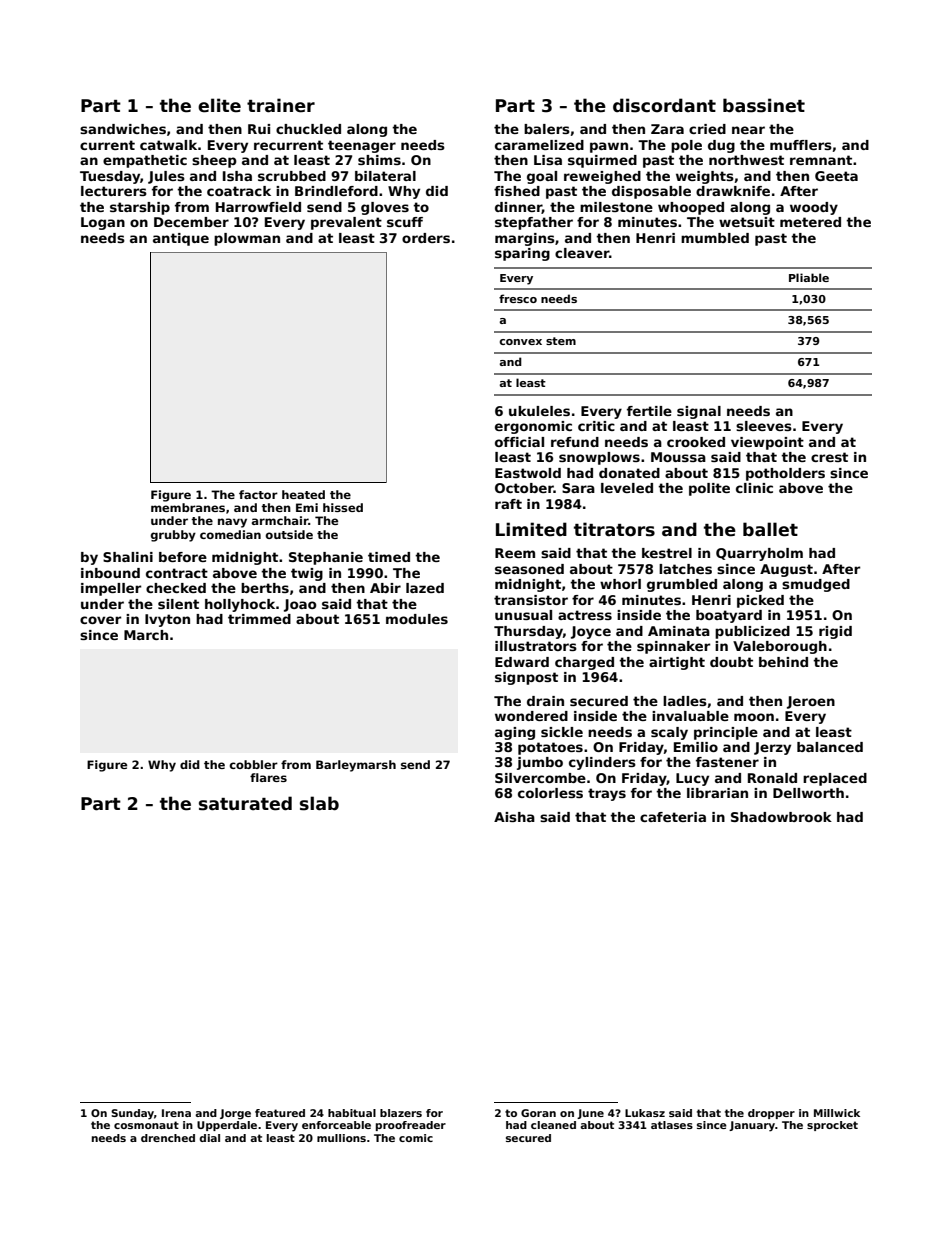 The image size is (952, 1233). I want to click on rigid, so click(835, 632).
